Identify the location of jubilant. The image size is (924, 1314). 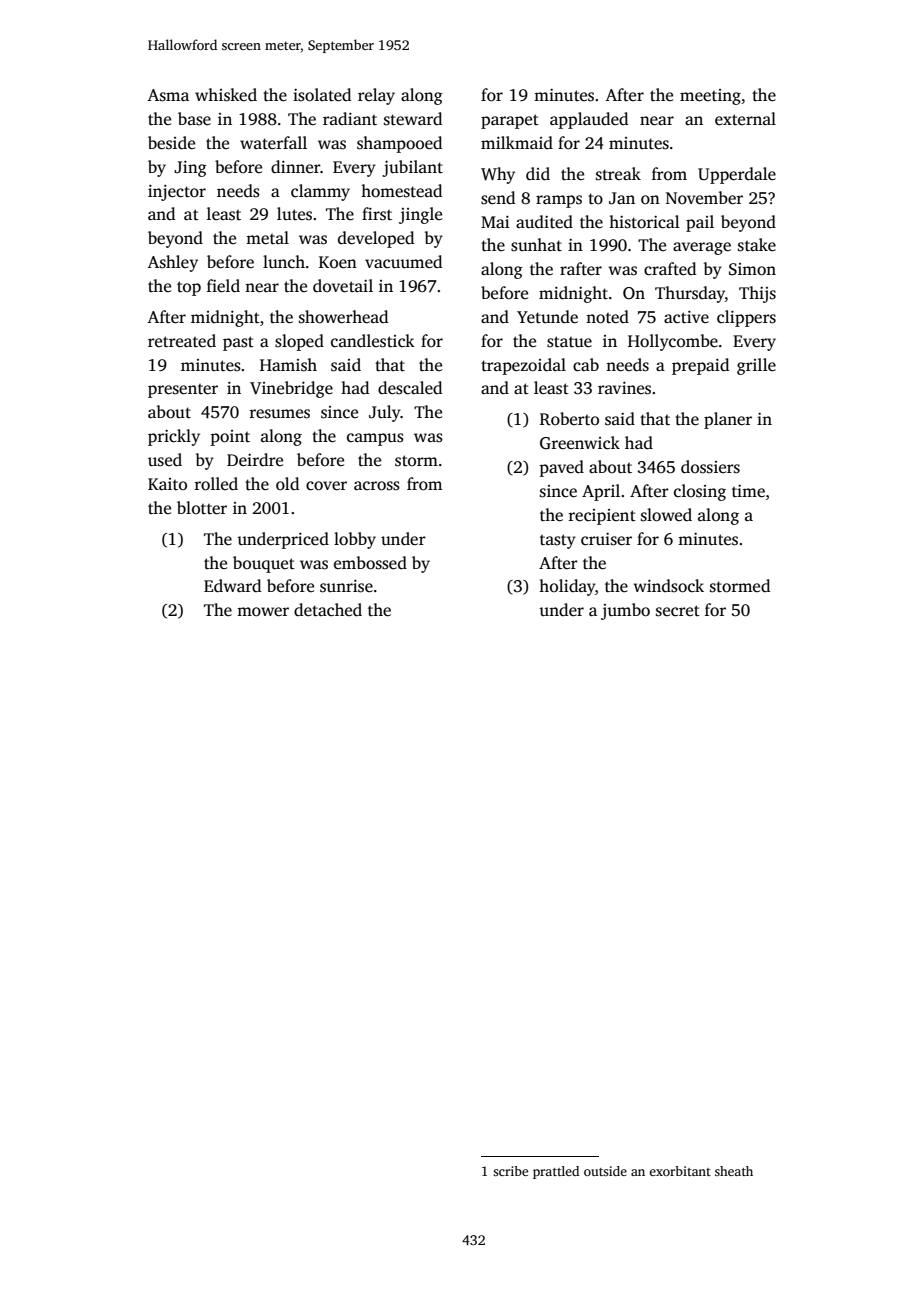
(412, 168).
